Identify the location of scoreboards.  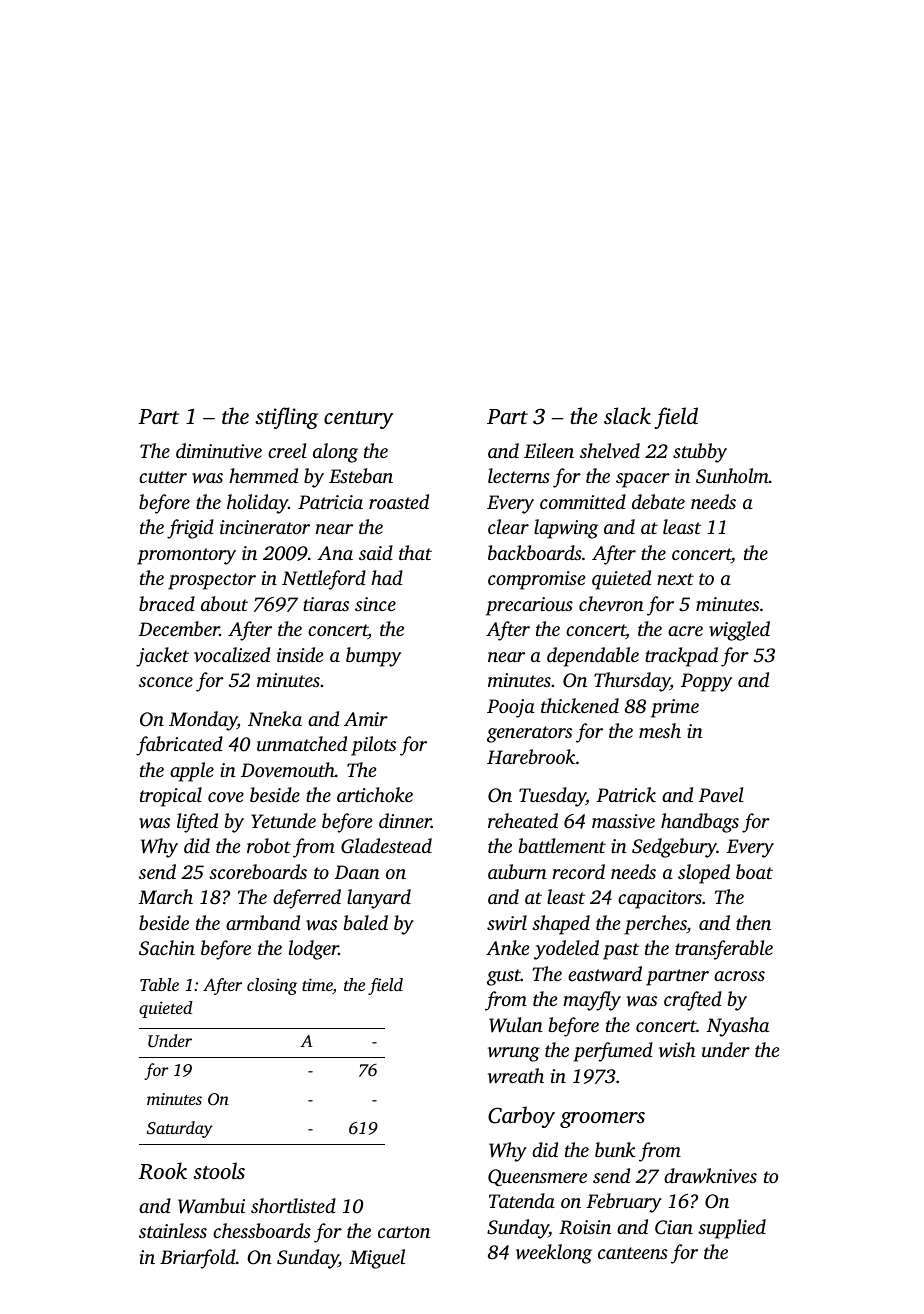
(258, 871).
